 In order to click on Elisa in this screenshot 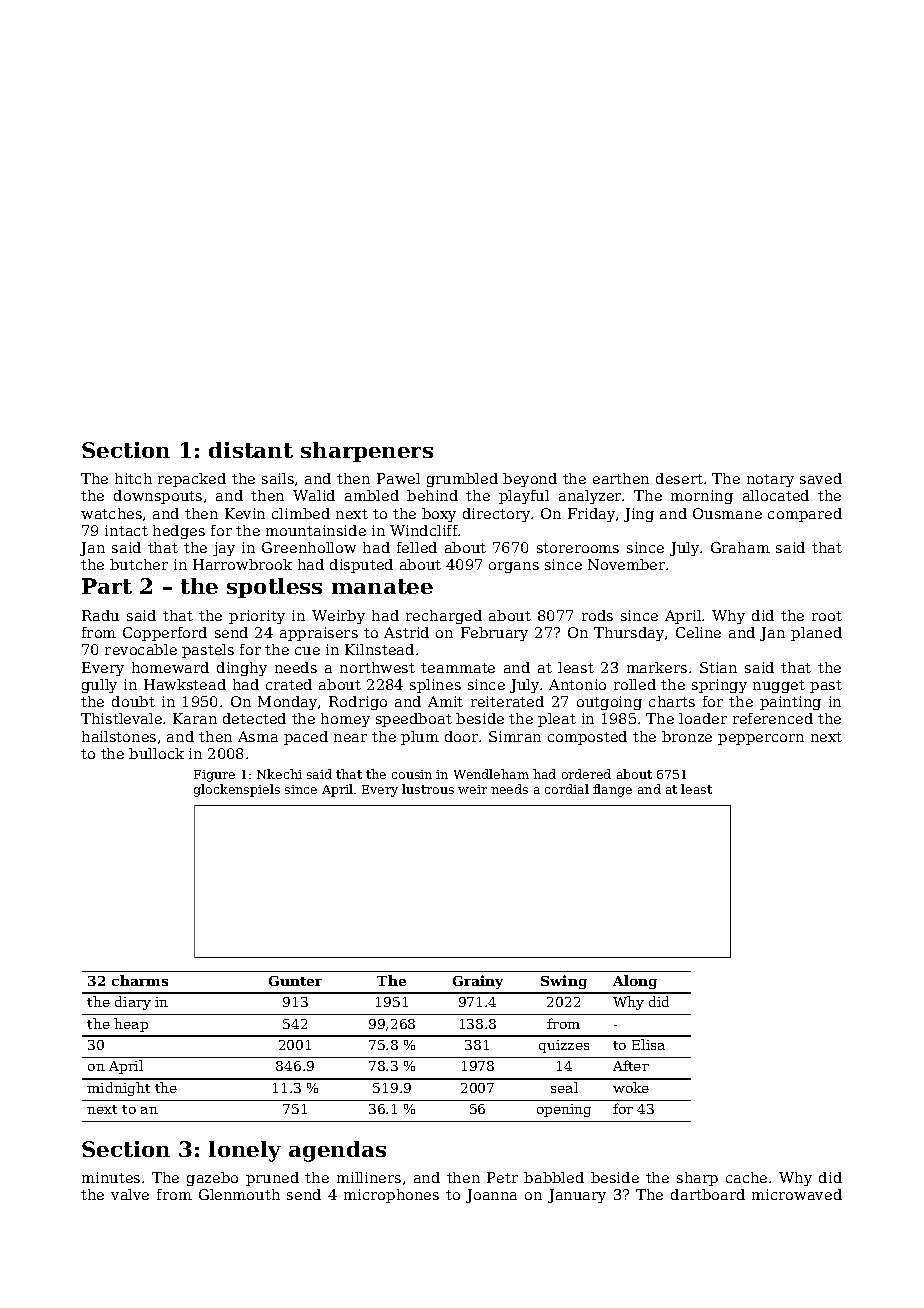, I will do `click(648, 1044)`.
